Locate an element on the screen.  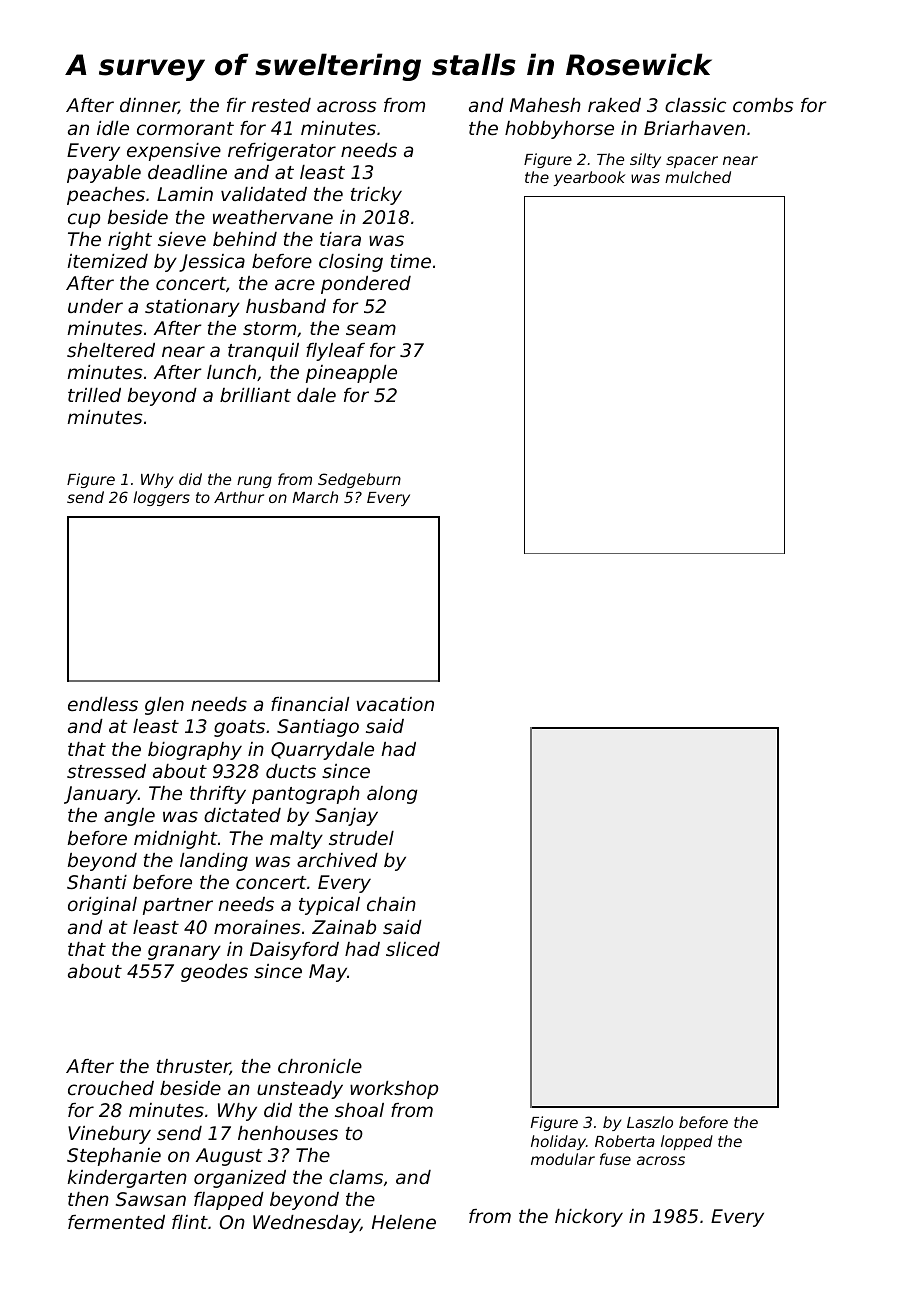
Laszlo is located at coordinates (650, 1122).
